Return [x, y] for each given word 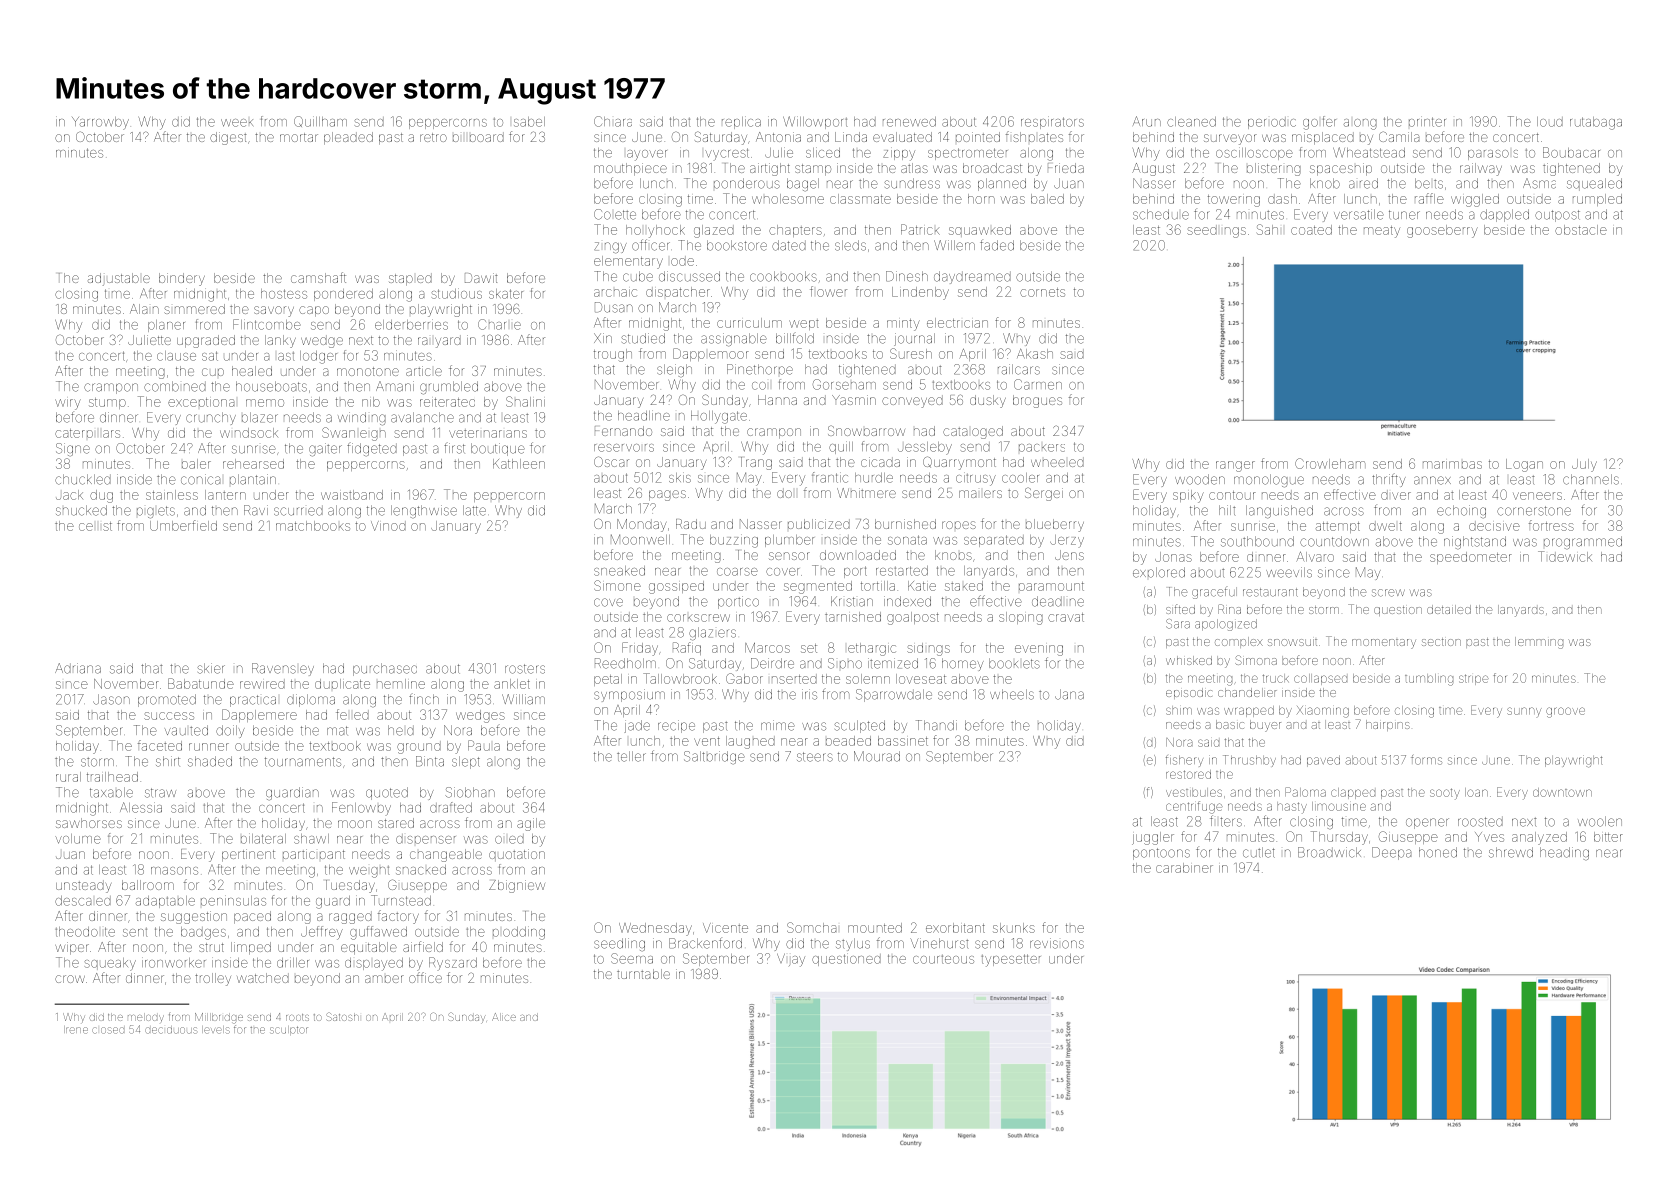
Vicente [725, 928]
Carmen [1038, 384]
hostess [284, 294]
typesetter [1011, 960]
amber [384, 979]
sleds [850, 245]
